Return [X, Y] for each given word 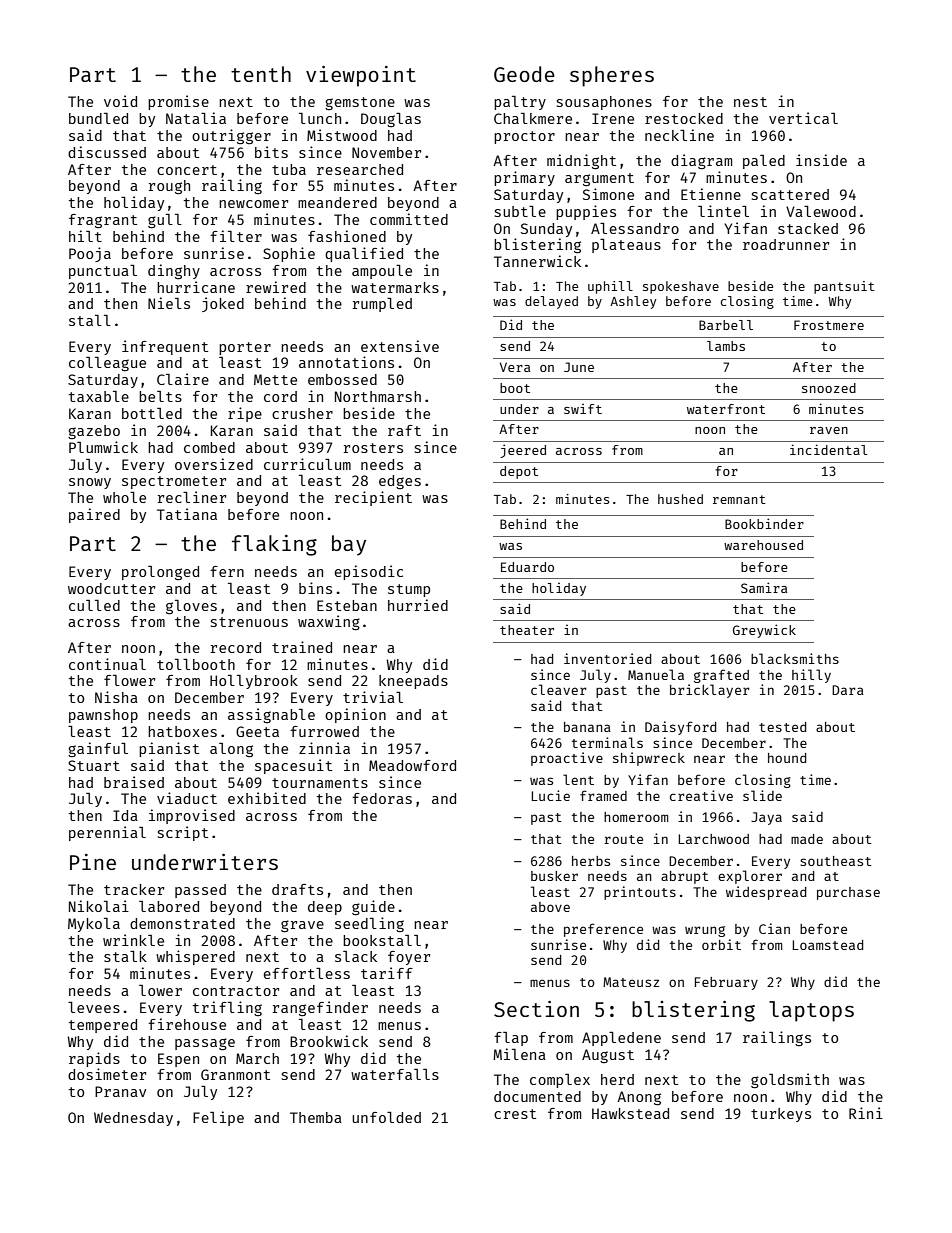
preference [603, 930]
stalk [125, 956]
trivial [373, 697]
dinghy [174, 271]
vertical [803, 118]
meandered [337, 202]
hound [787, 758]
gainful [98, 749]
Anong [639, 1098]
